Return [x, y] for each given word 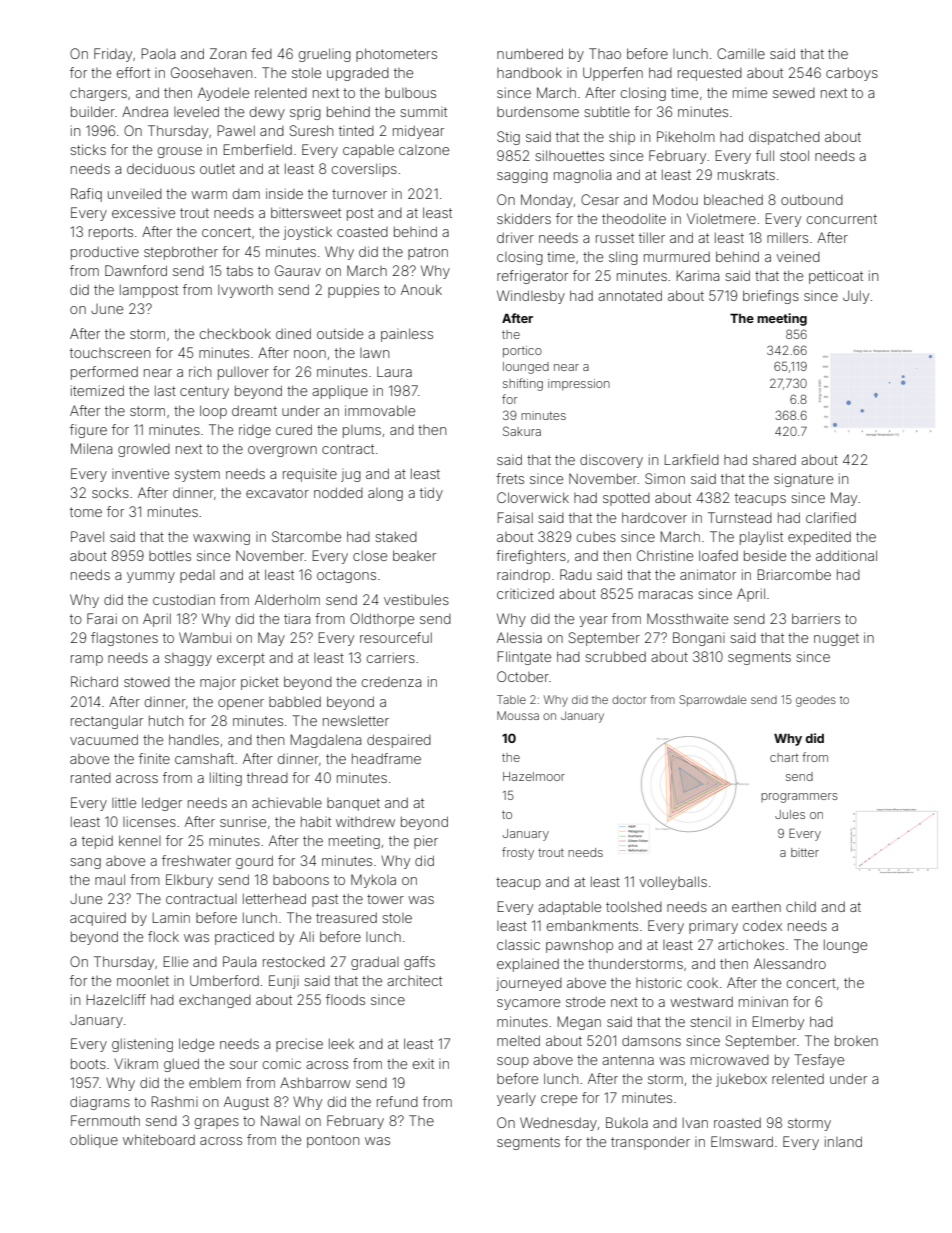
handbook [529, 72]
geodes [816, 701]
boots [88, 1063]
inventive [140, 473]
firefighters [531, 557]
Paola [158, 53]
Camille [741, 53]
